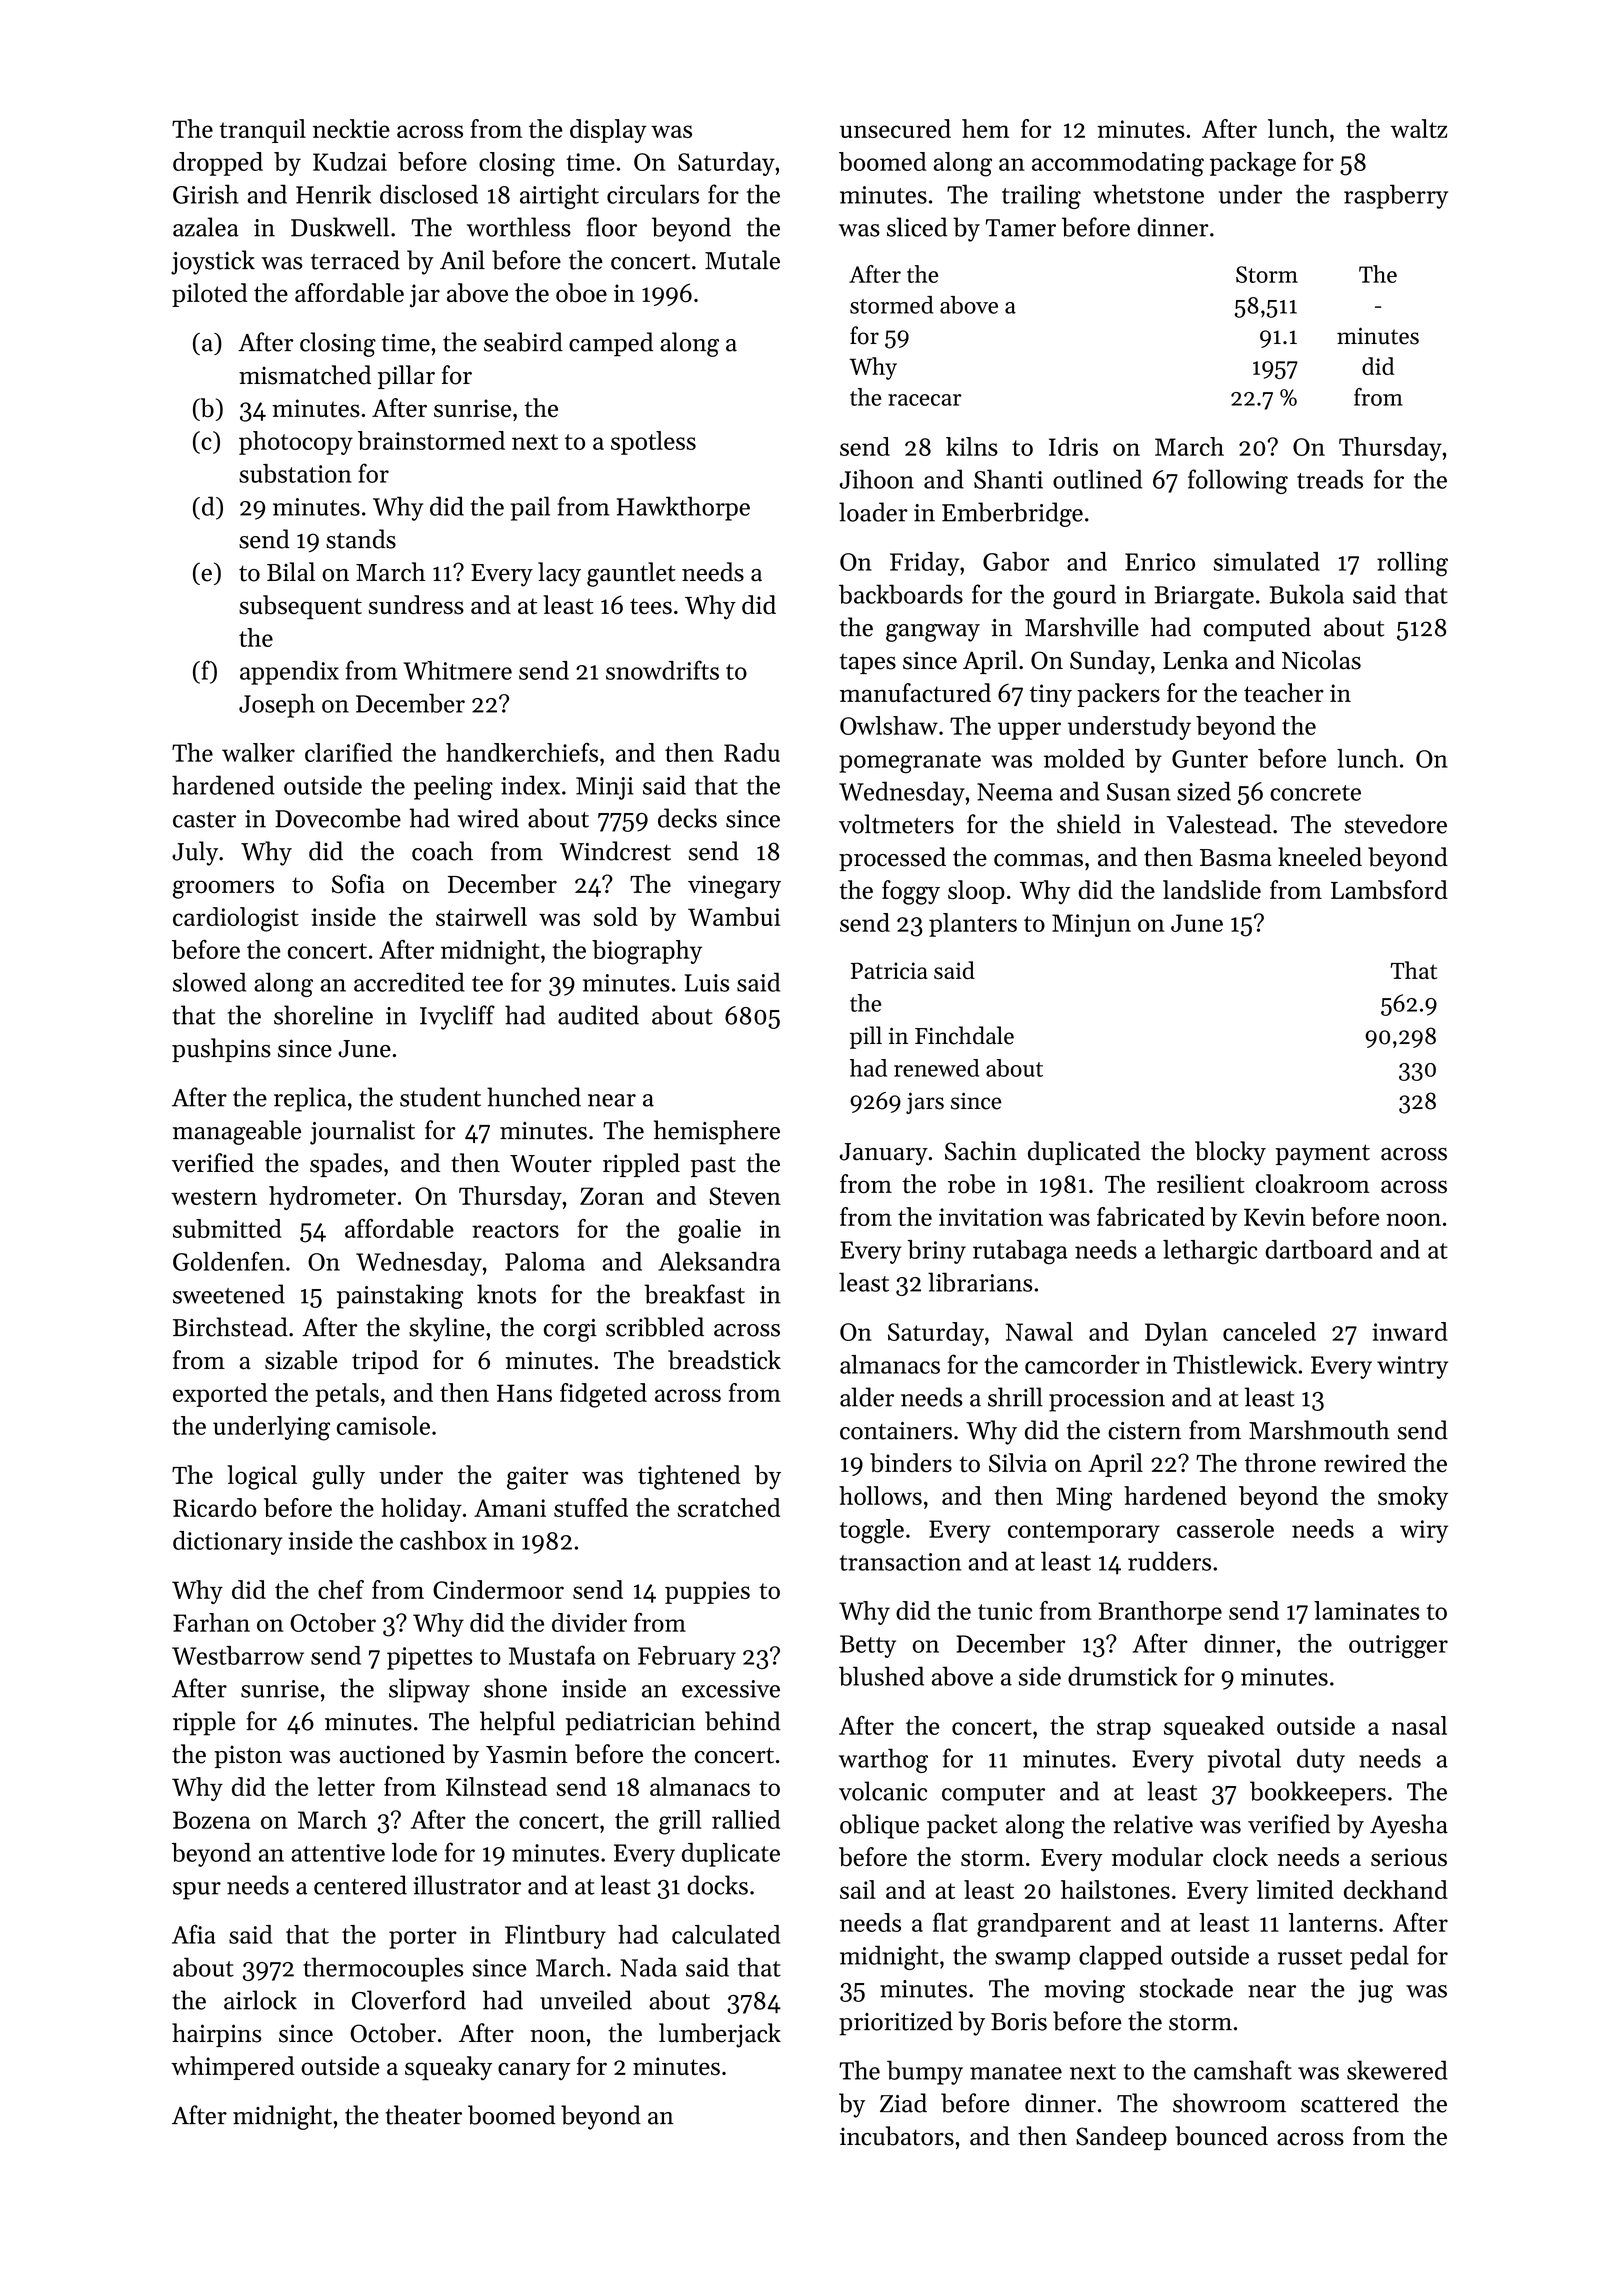 Image resolution: width=1620 pixels, height=2292 pixels. Describe the element at coordinates (1121, 2138) in the document. I see `Sandeep` at that location.
